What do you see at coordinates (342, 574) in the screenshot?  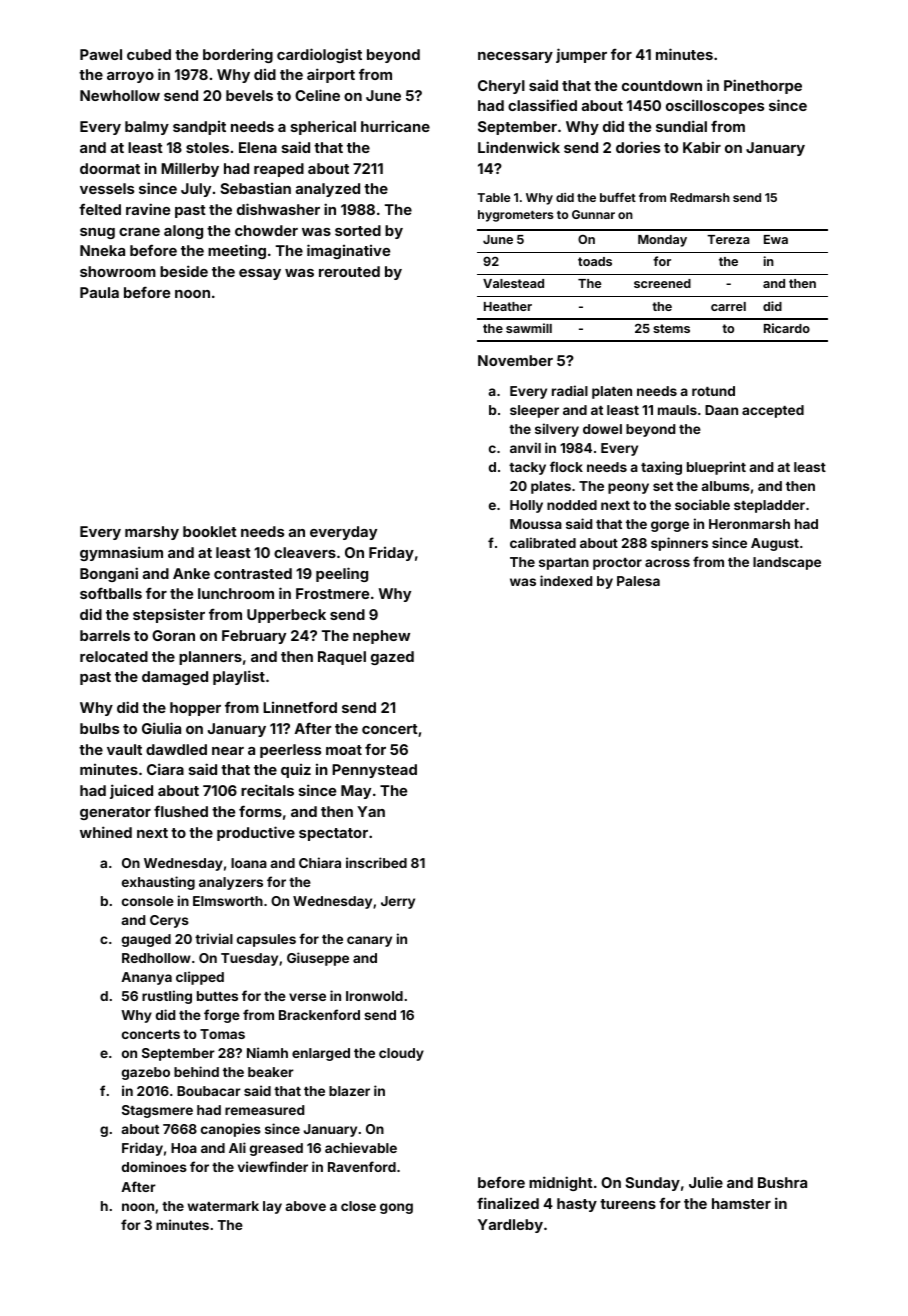 I see `peeling` at bounding box center [342, 574].
